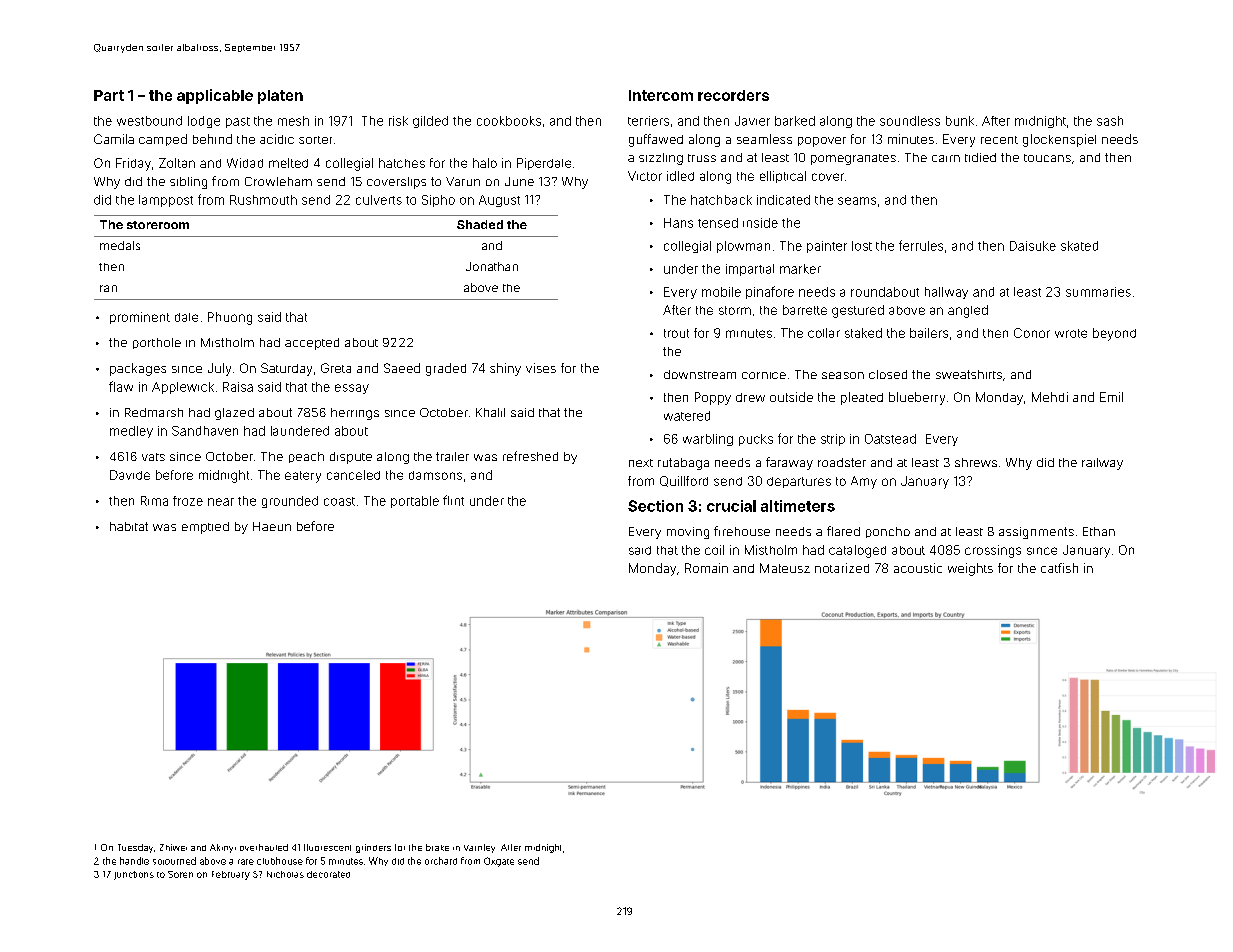 The height and width of the screenshot is (952, 1233). Describe the element at coordinates (499, 862) in the screenshot. I see `Oxgate` at that location.
